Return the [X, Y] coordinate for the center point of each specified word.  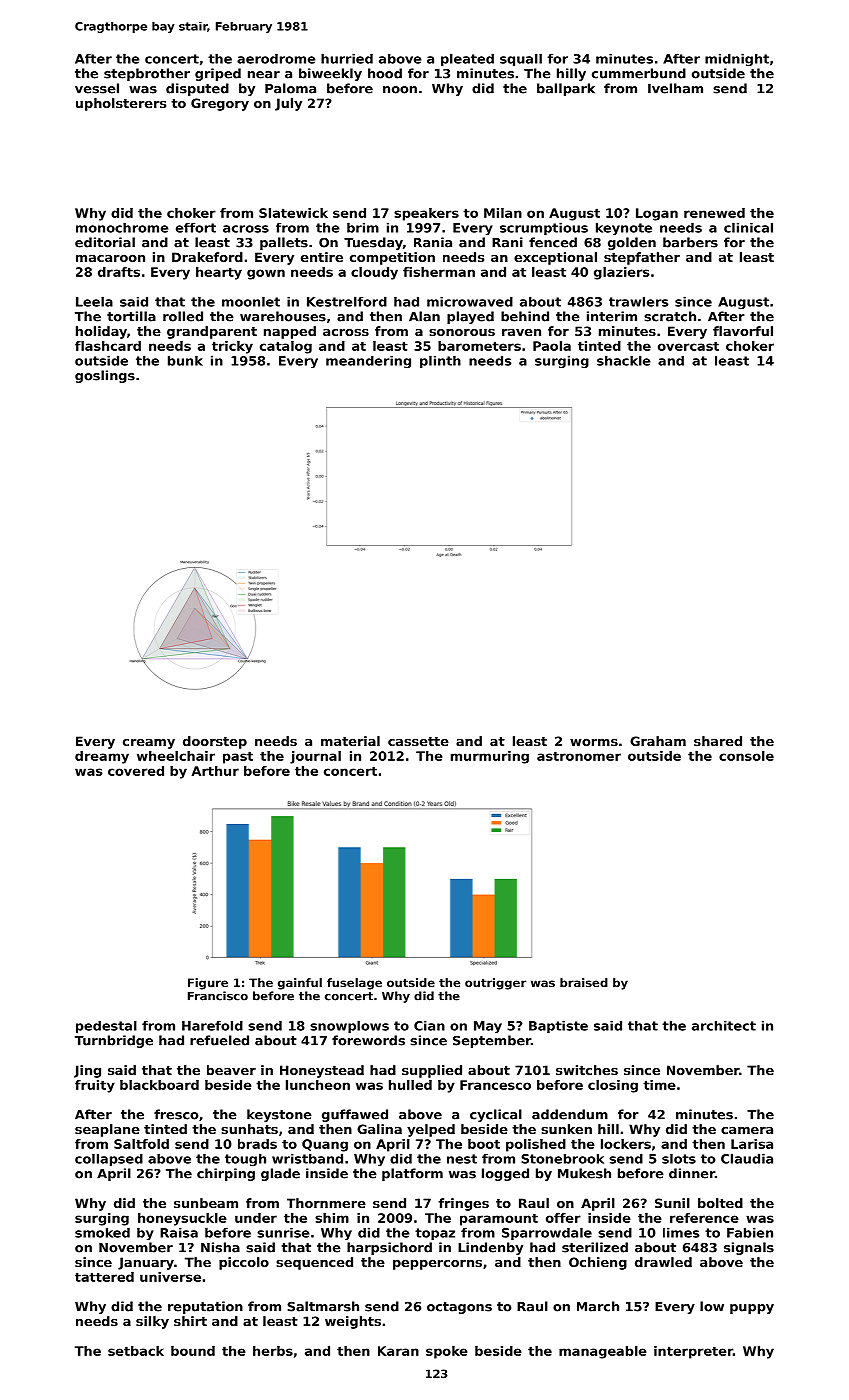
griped [218, 74]
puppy [752, 1309]
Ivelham [675, 88]
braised [584, 982]
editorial [105, 242]
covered [136, 771]
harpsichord [389, 1248]
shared [718, 741]
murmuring [490, 757]
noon [400, 90]
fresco [176, 1114]
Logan [657, 214]
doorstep [215, 742]
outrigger [495, 984]
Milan [503, 213]
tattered [104, 1277]
